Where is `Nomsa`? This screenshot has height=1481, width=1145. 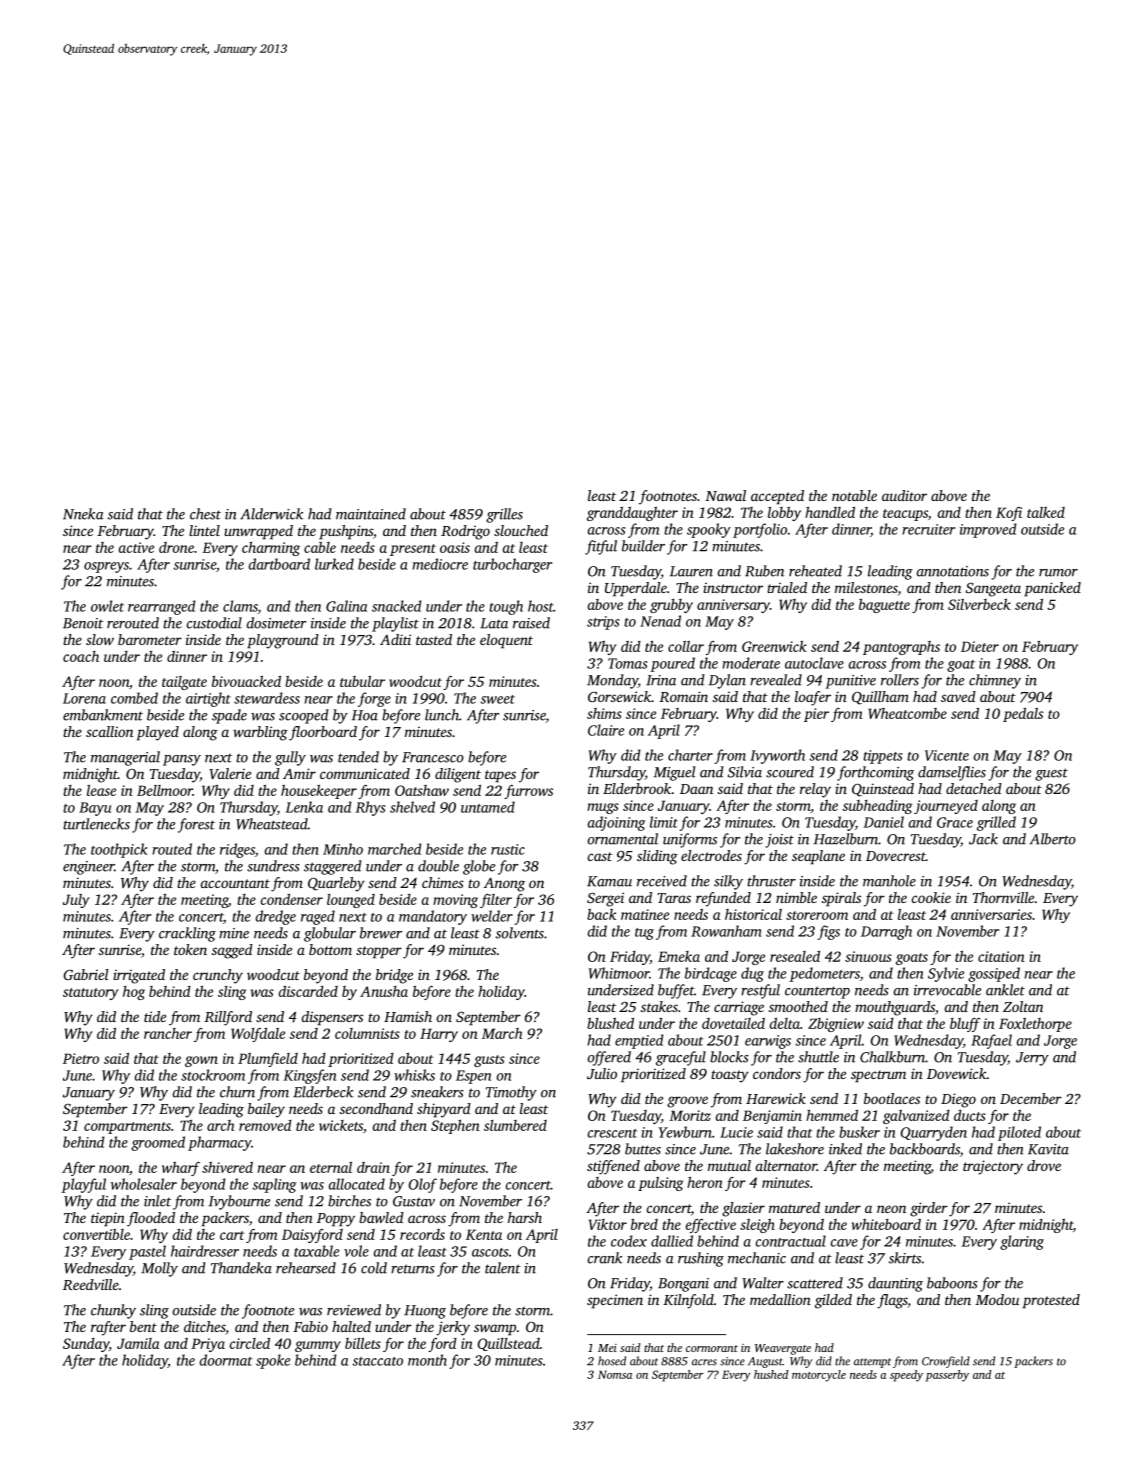 Nomsa is located at coordinates (615, 1374).
